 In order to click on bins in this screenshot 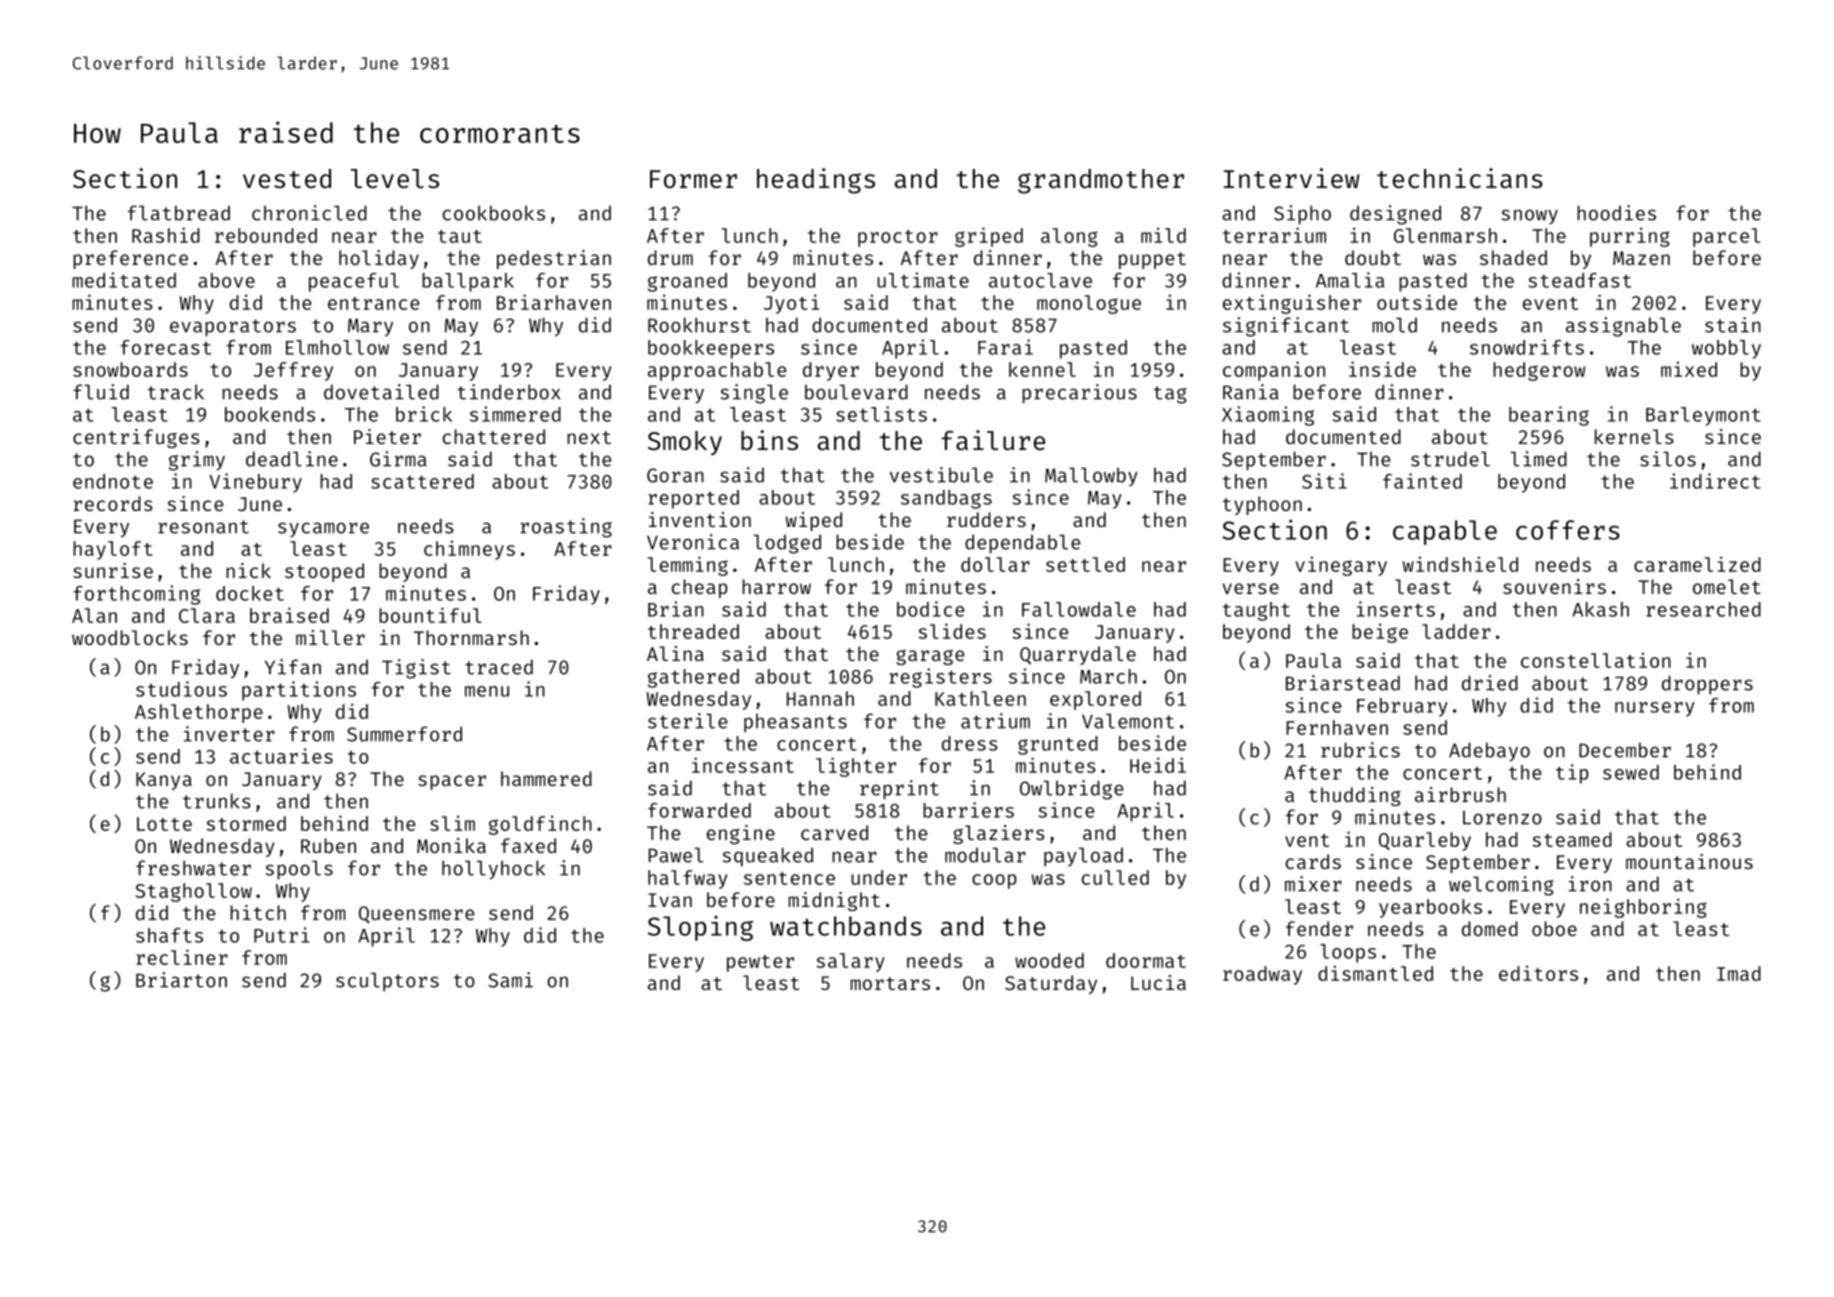, I will do `click(769, 440)`.
